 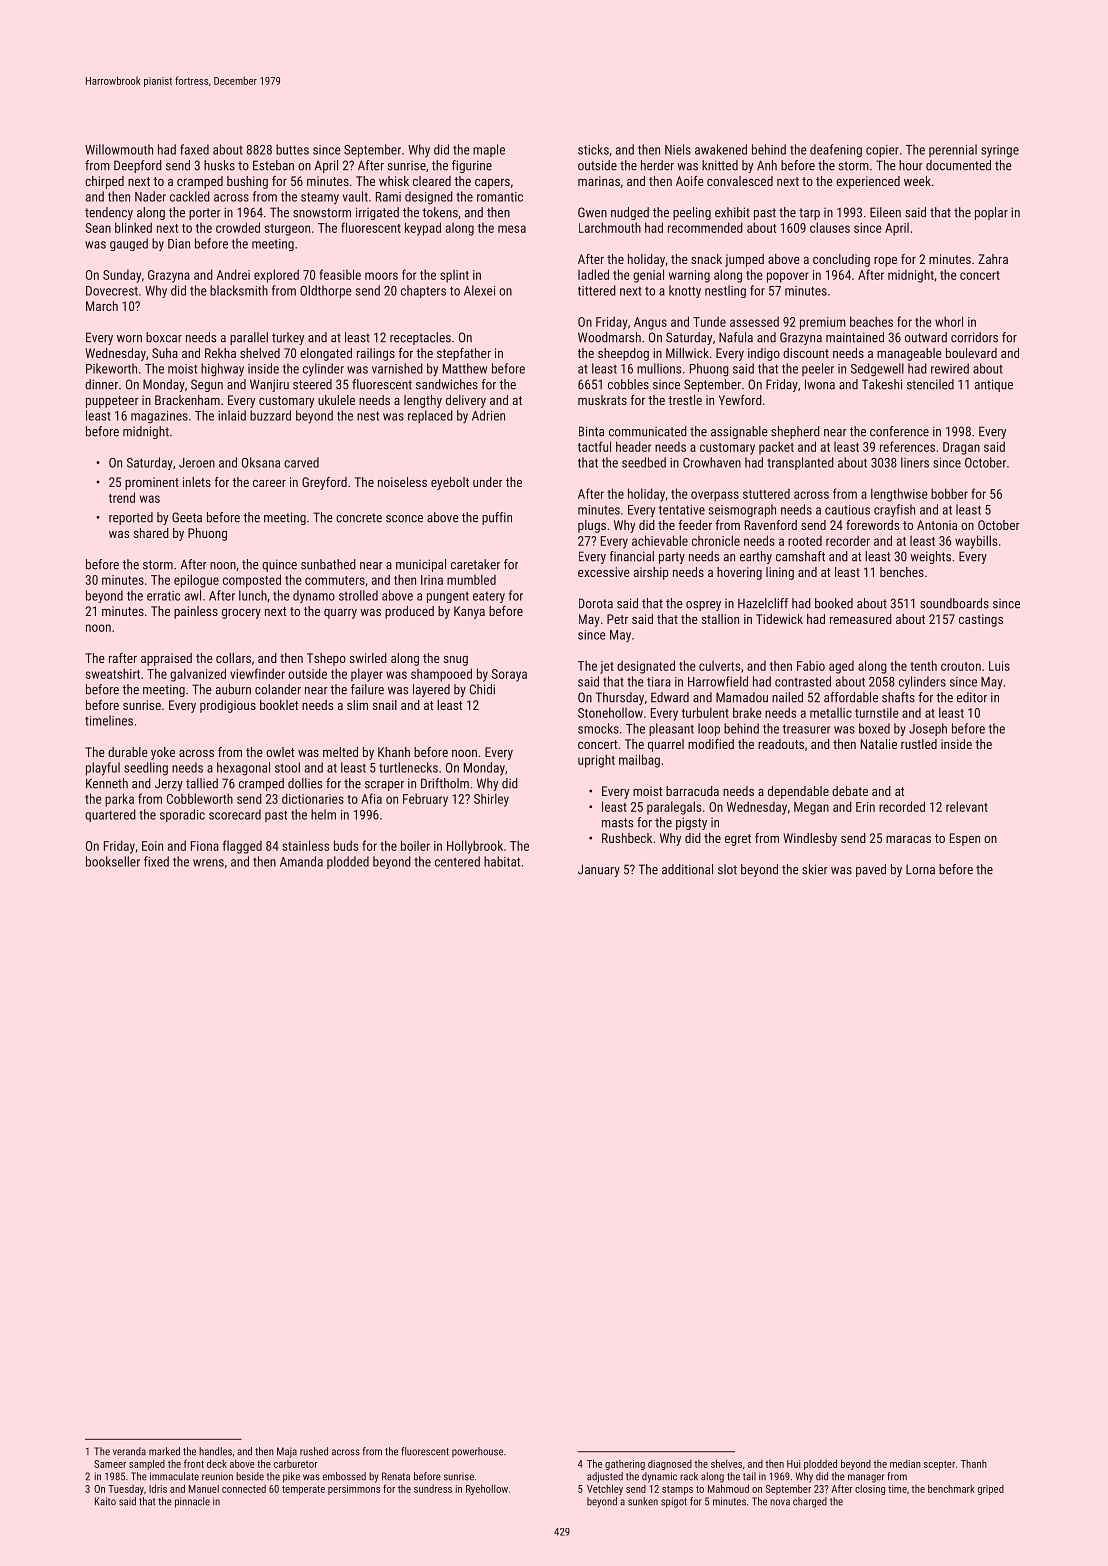 I want to click on sundress, so click(x=433, y=1489).
